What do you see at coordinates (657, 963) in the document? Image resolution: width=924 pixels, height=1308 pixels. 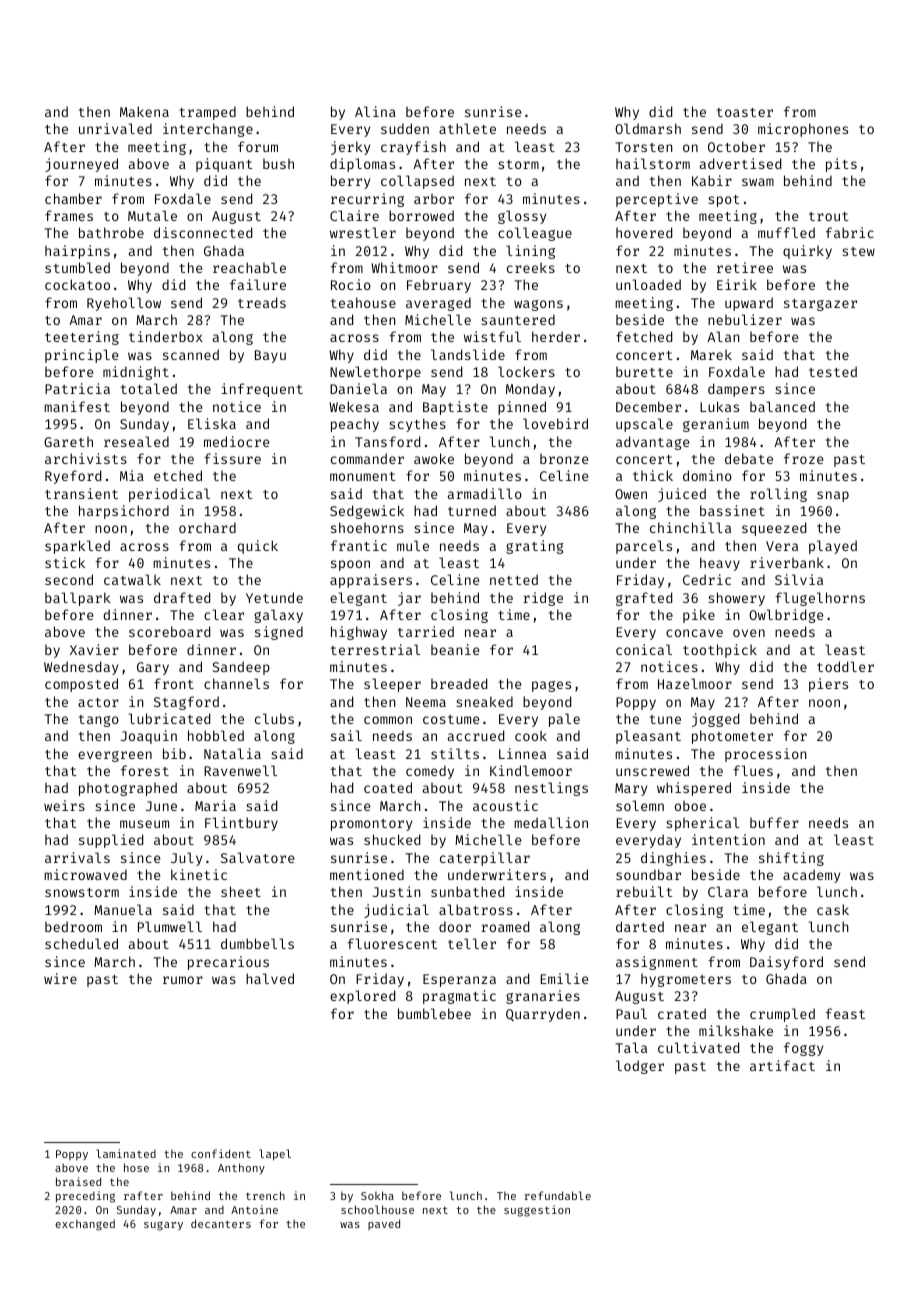 I see `assignment` at bounding box center [657, 963].
